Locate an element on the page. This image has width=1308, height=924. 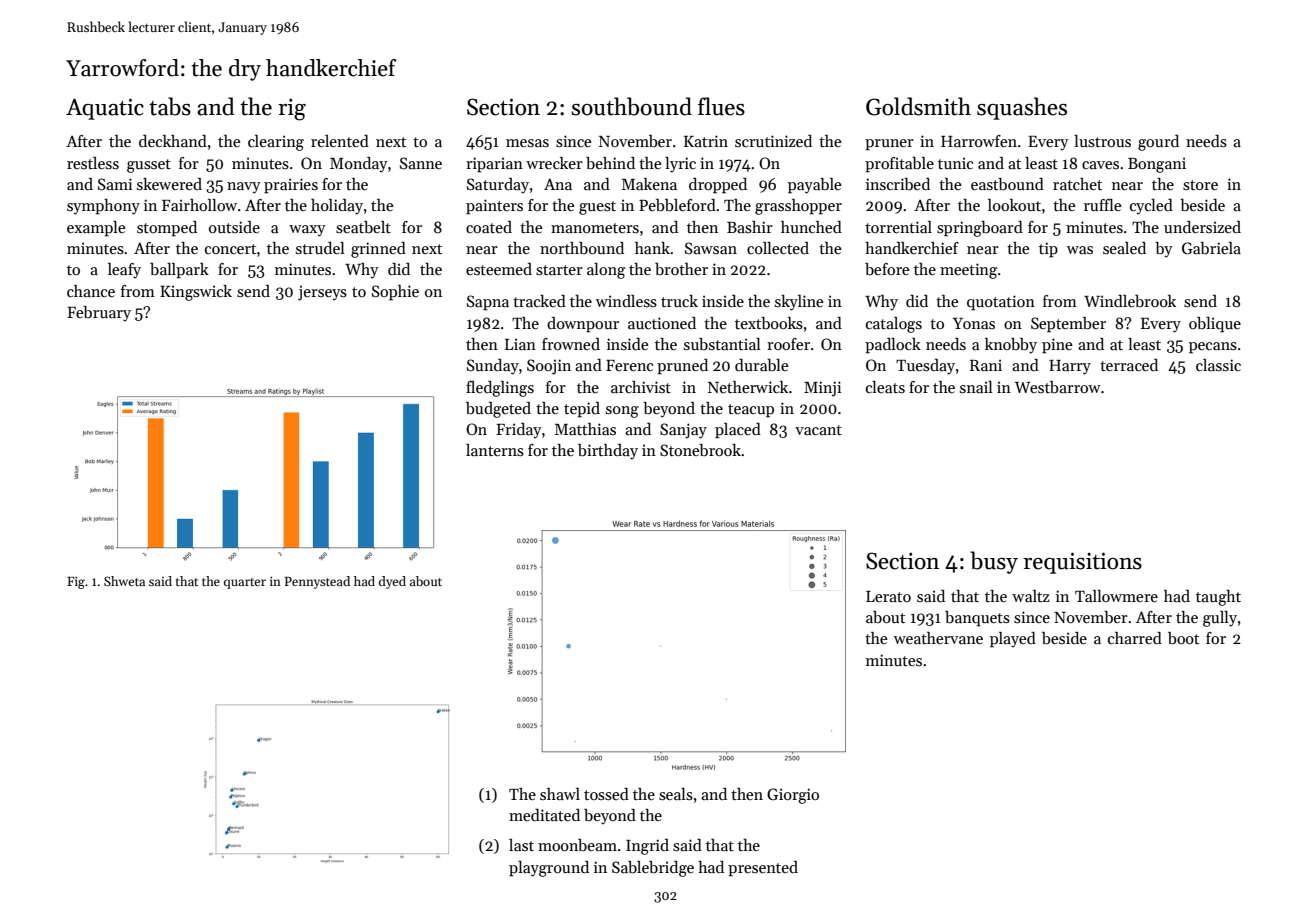
chance is located at coordinates (91, 291).
